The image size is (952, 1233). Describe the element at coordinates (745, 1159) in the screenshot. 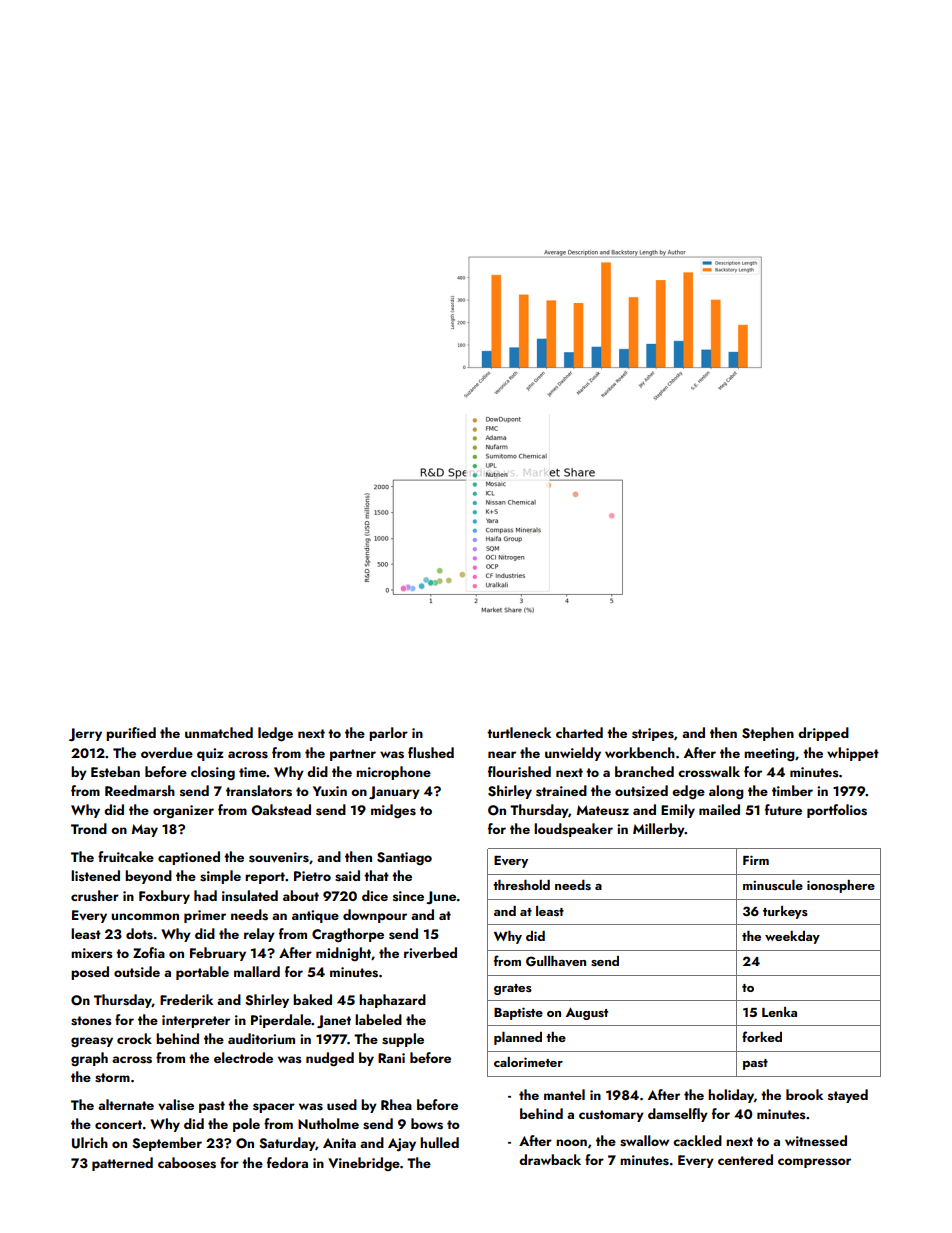

I see `centered` at that location.
